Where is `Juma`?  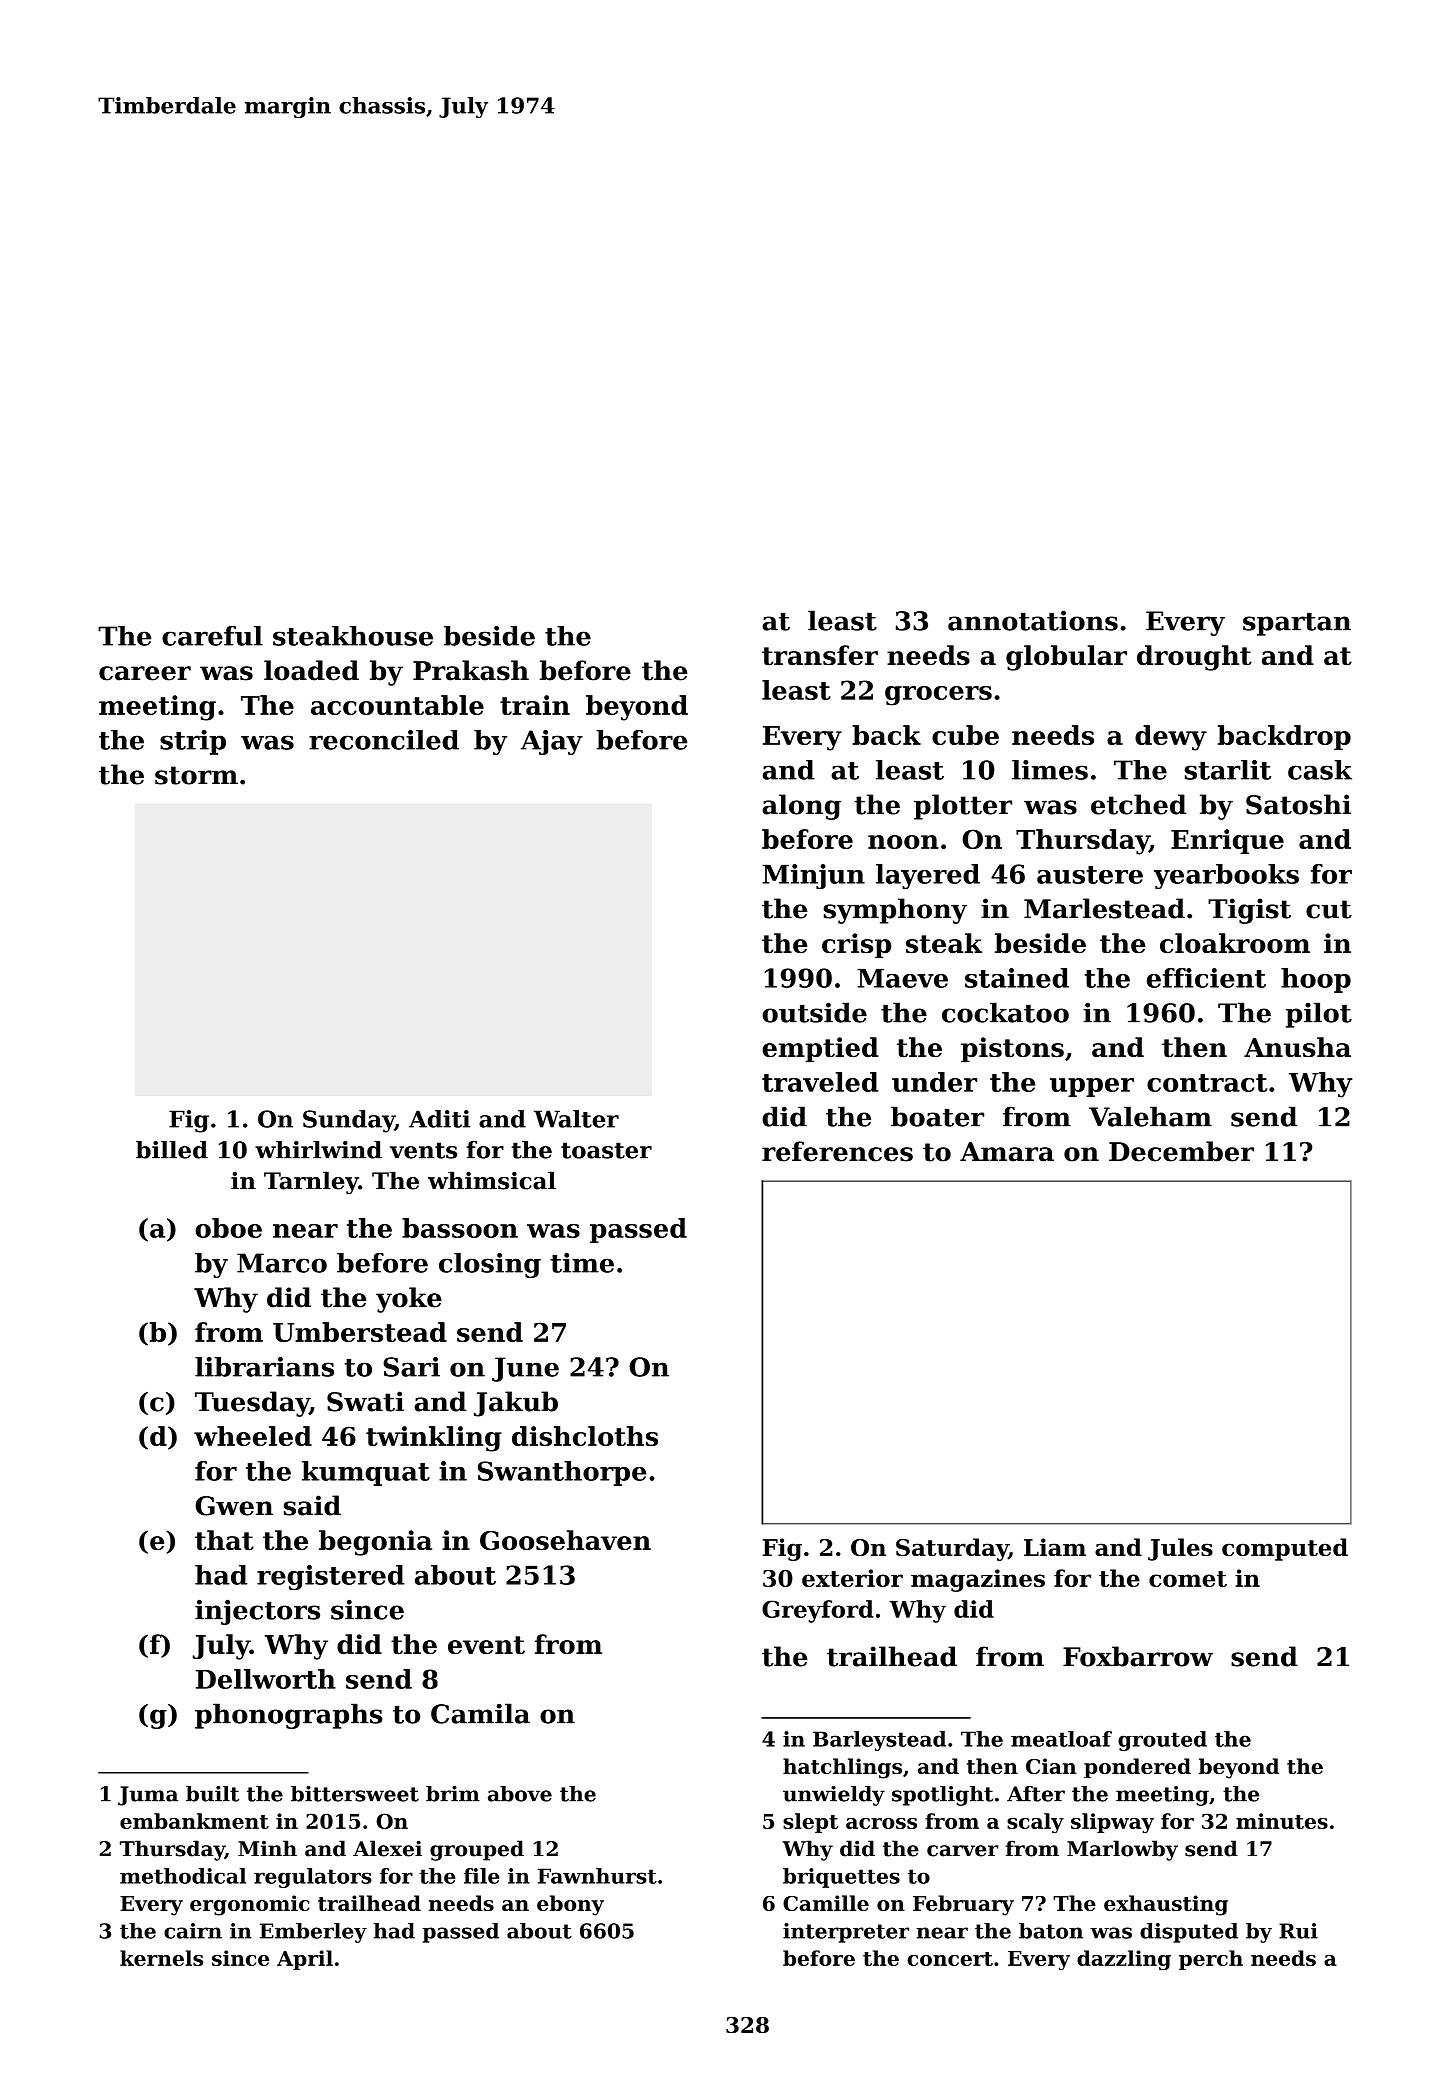
Juma is located at coordinates (148, 1796).
